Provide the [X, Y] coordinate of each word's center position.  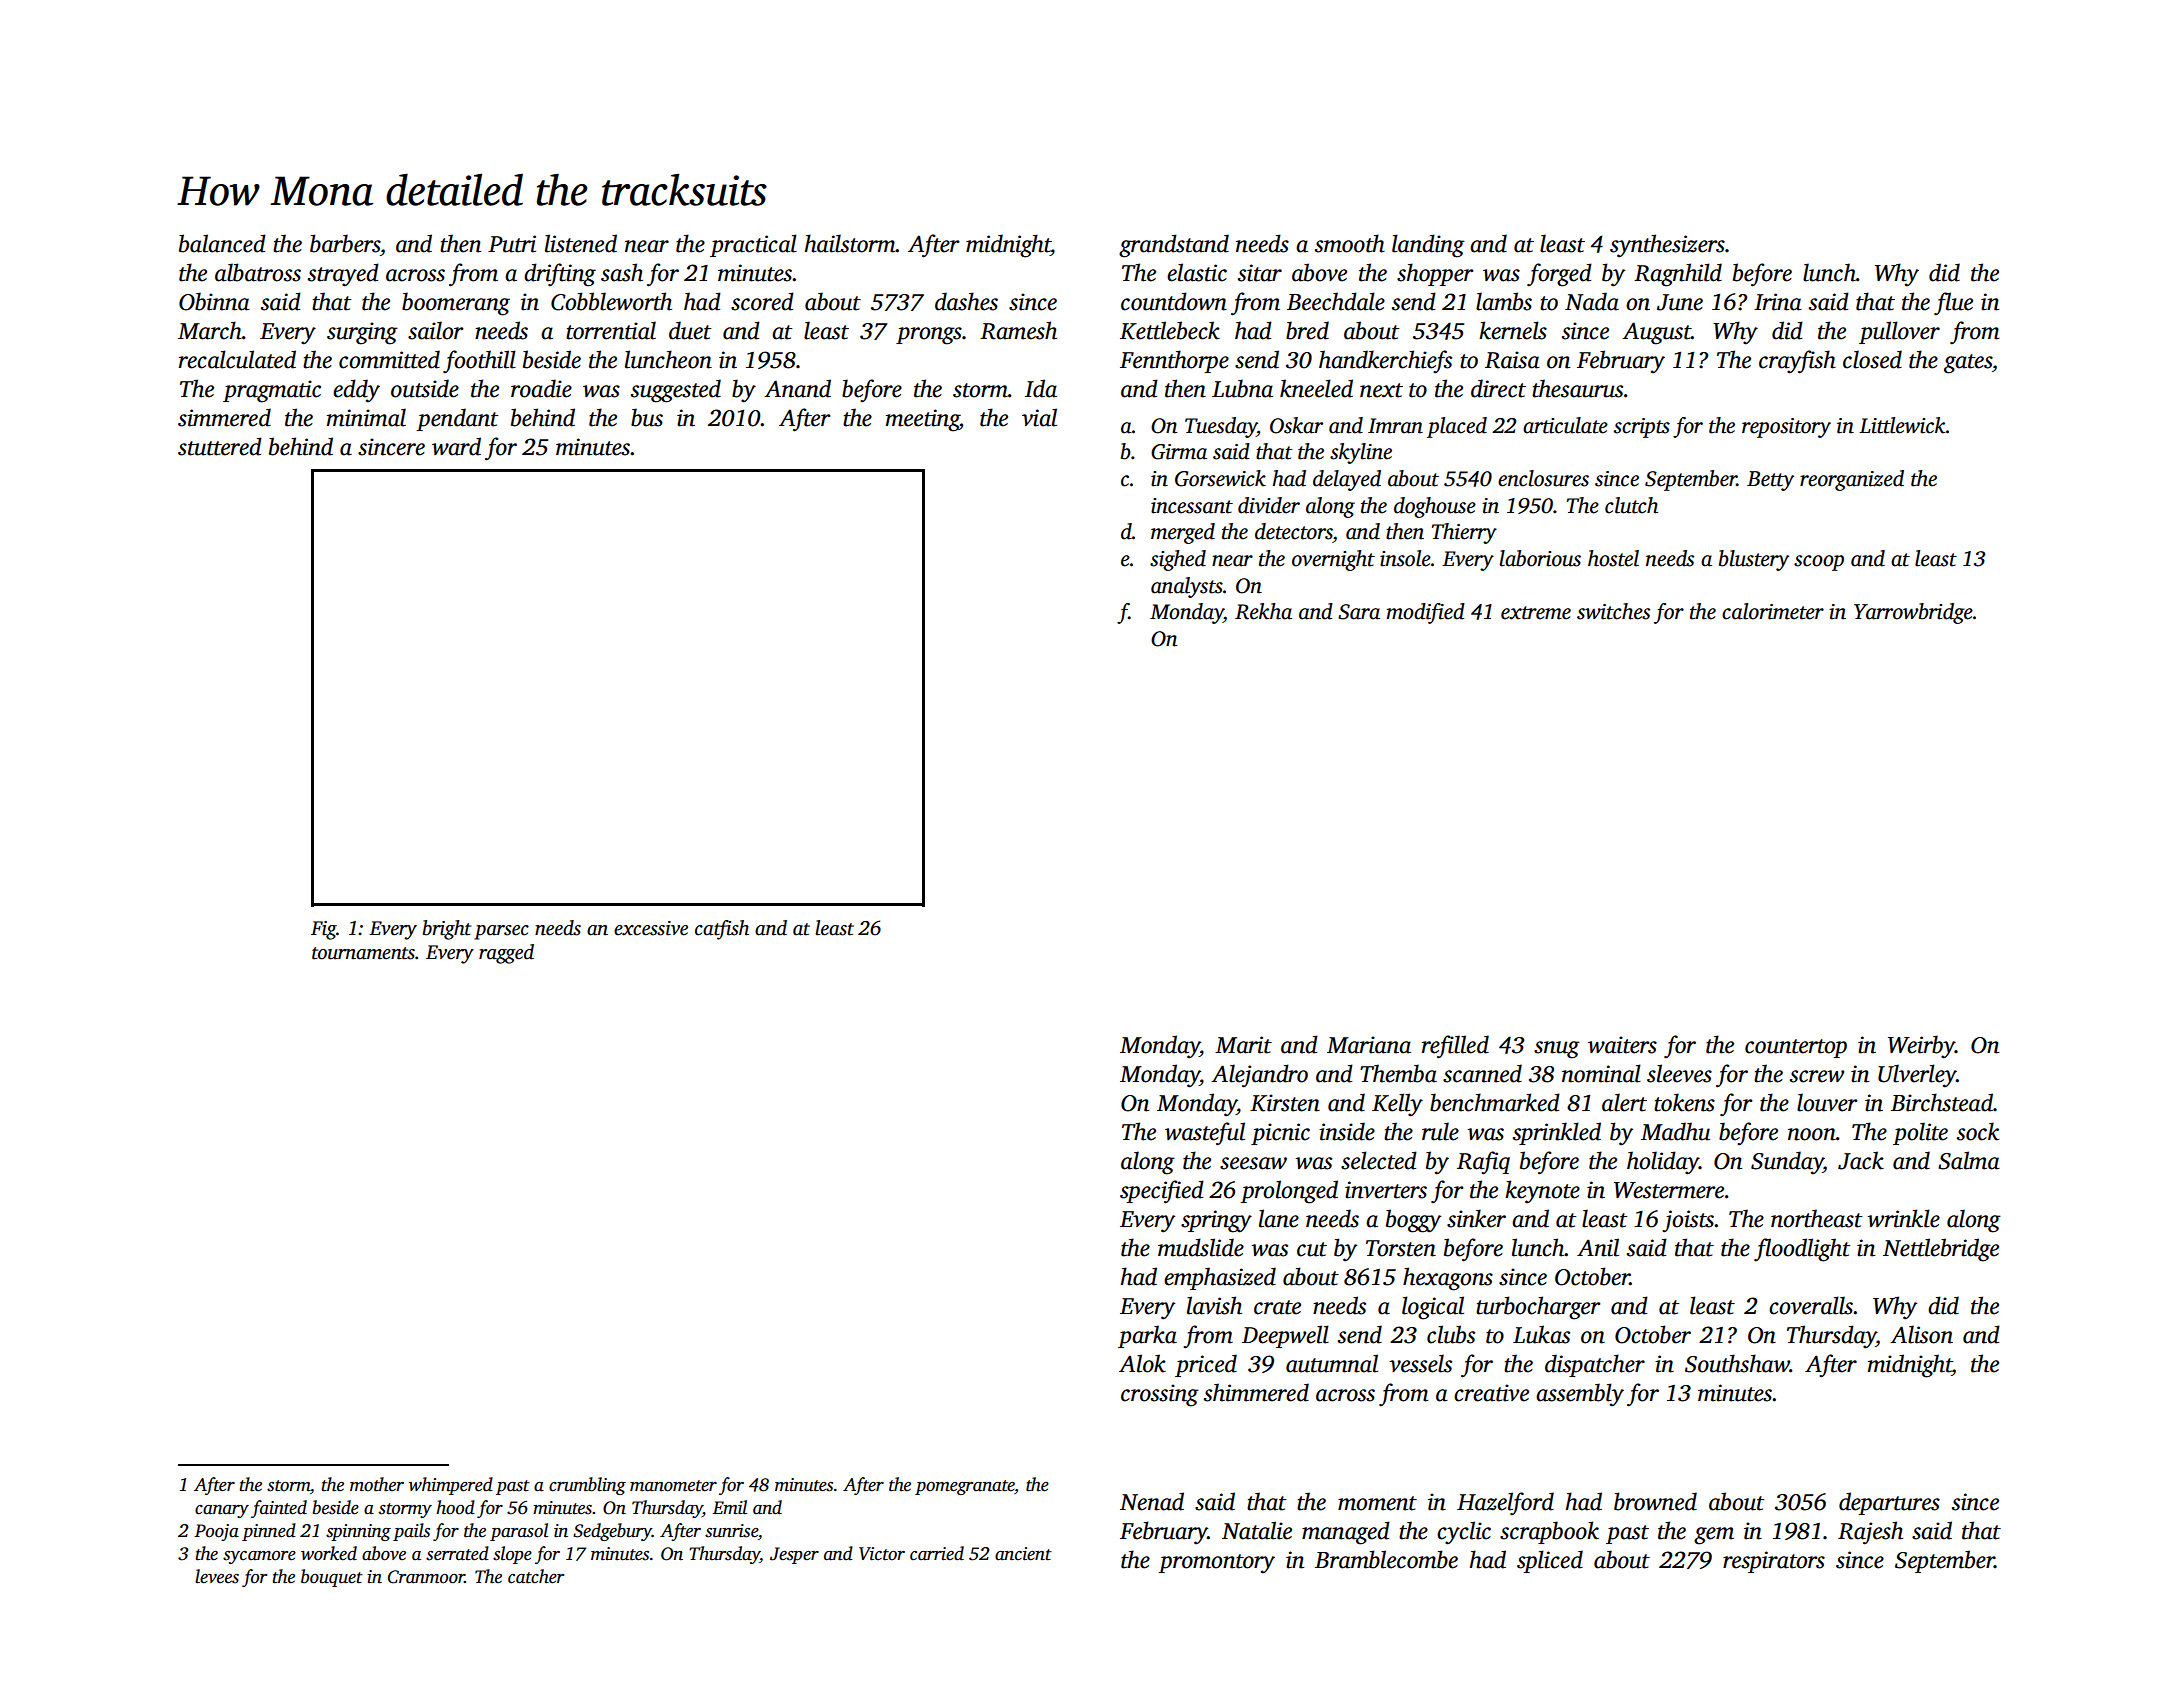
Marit [1243, 1045]
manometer [673, 1486]
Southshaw [1737, 1363]
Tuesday [1221, 427]
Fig [324, 930]
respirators [1774, 1562]
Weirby [1921, 1047]
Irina [1778, 302]
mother [377, 1484]
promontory [1217, 1564]
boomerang [456, 304]
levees [217, 1576]
